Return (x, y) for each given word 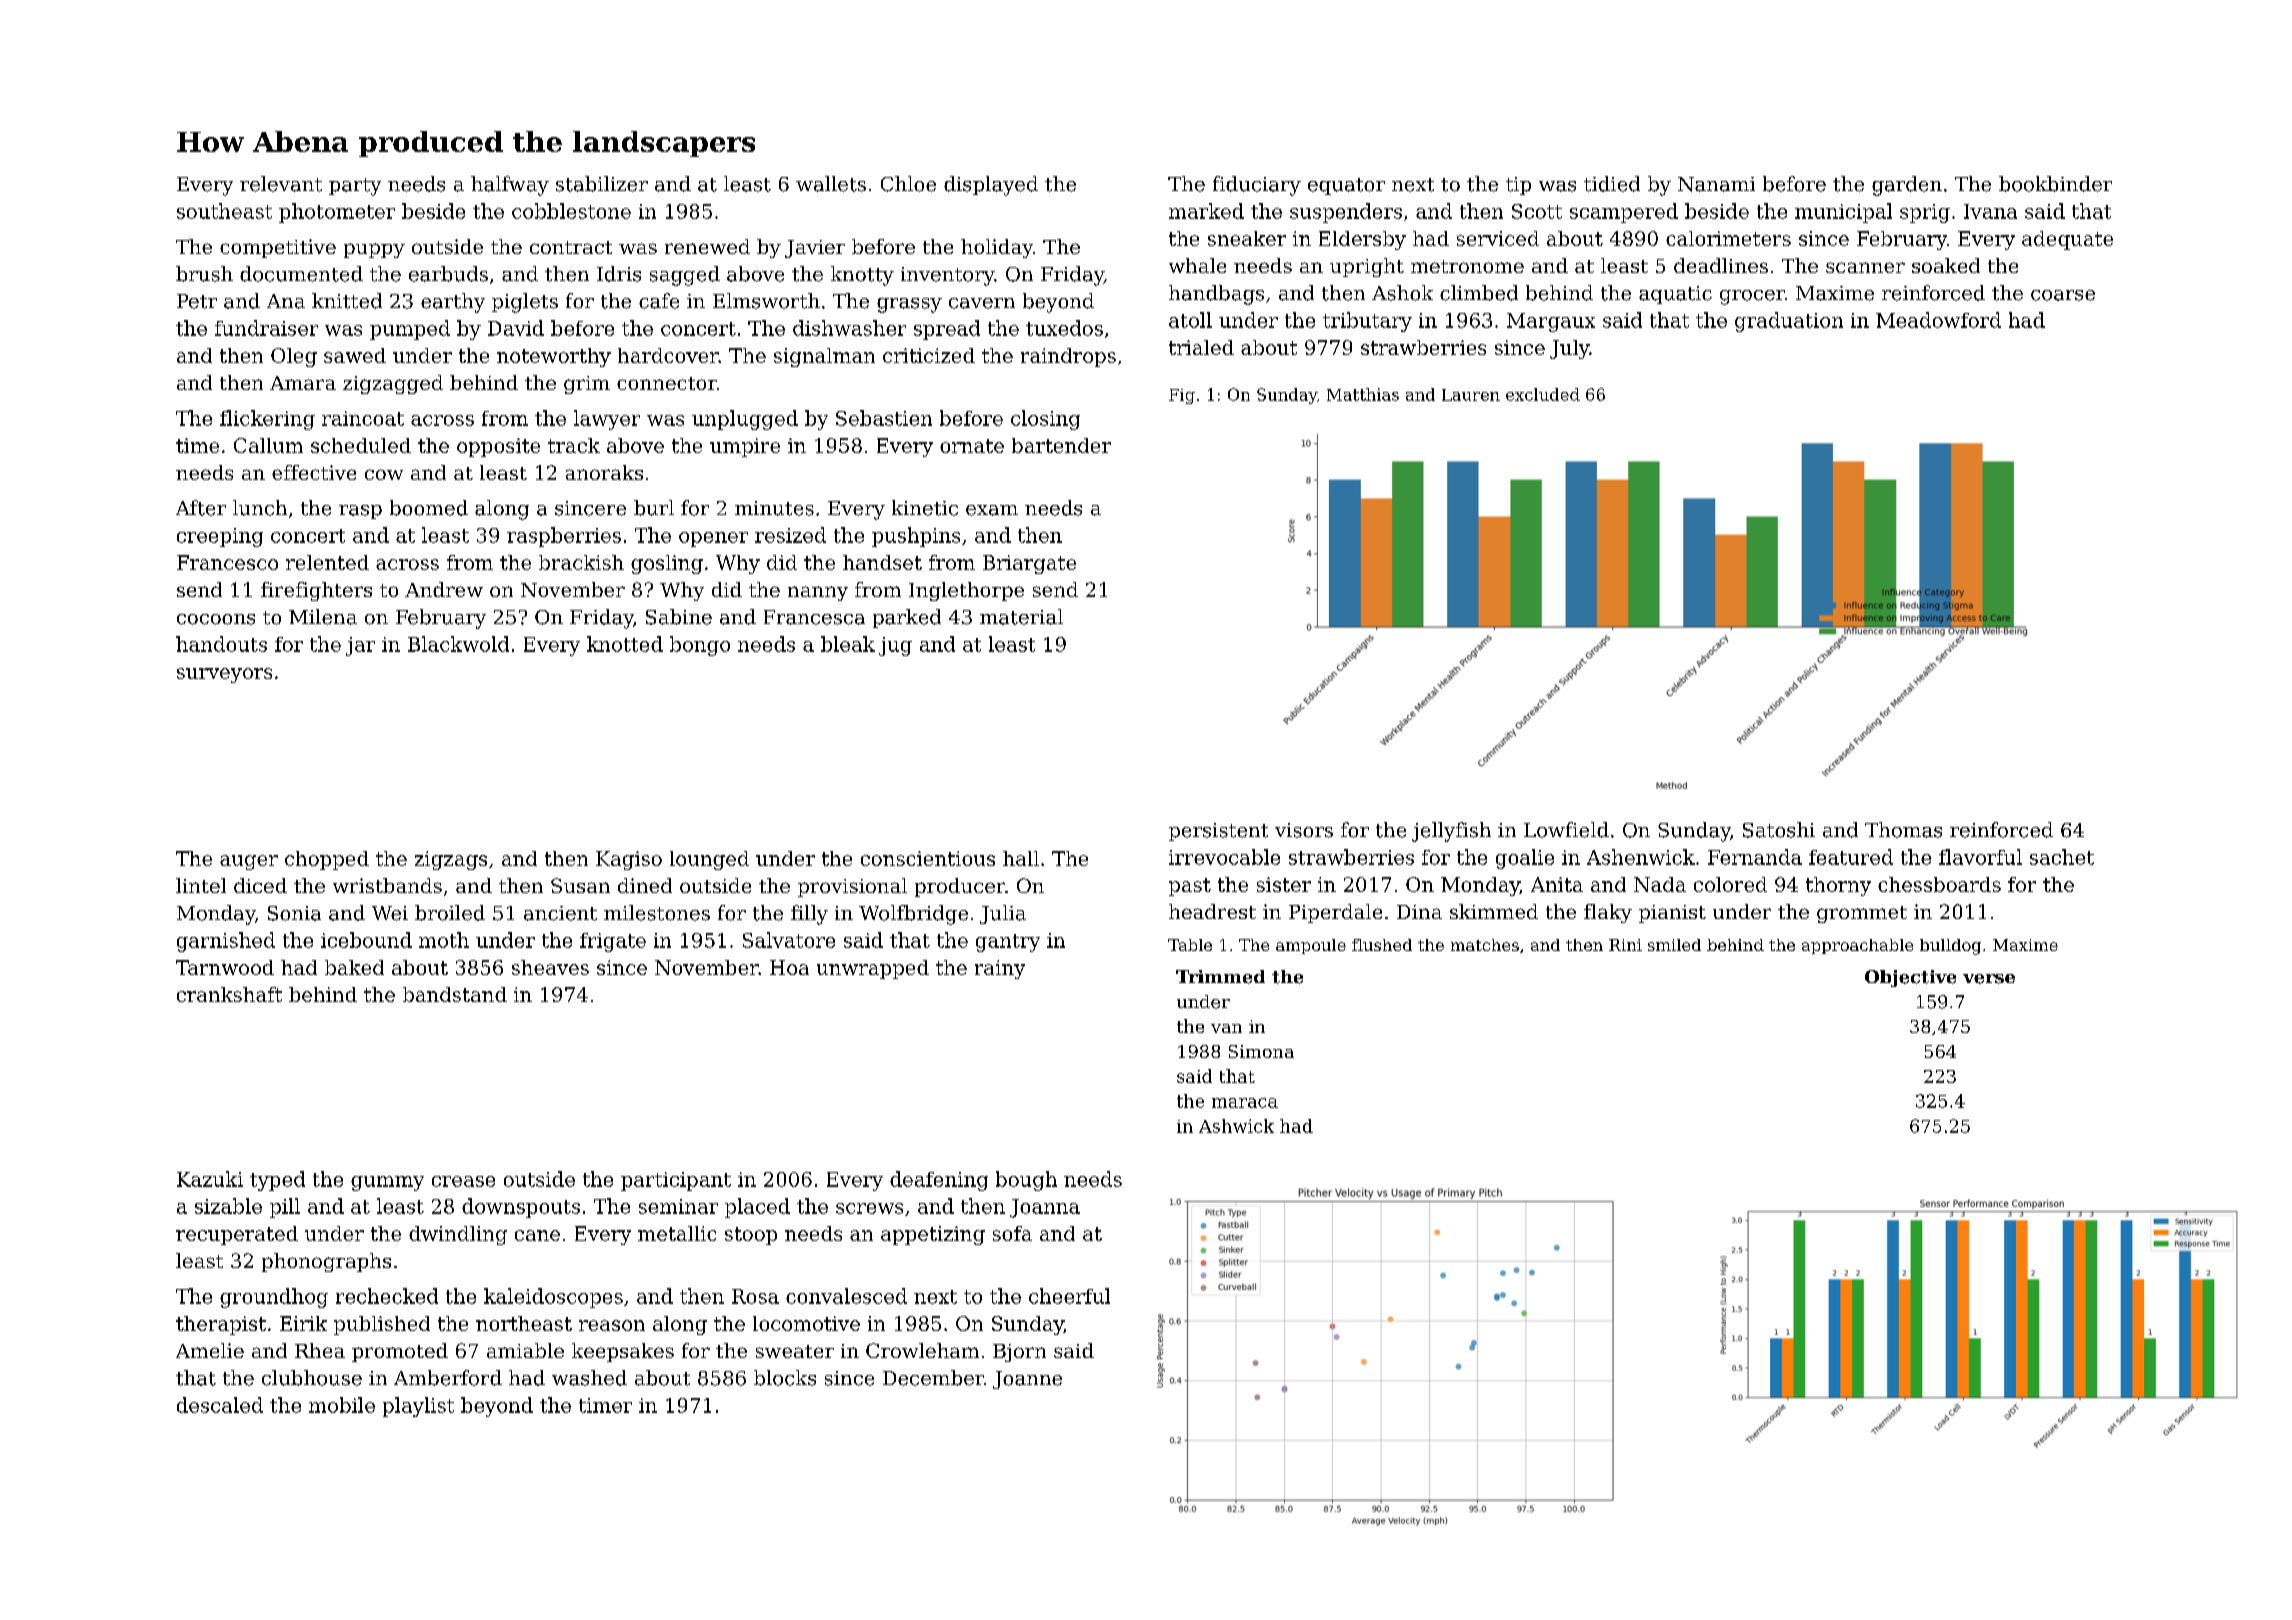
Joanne (1027, 1380)
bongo (700, 646)
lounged (709, 860)
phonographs (326, 1262)
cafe (659, 301)
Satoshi (1779, 830)
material (1021, 617)
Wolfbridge (913, 915)
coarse (2063, 295)
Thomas (1903, 830)
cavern (982, 303)
